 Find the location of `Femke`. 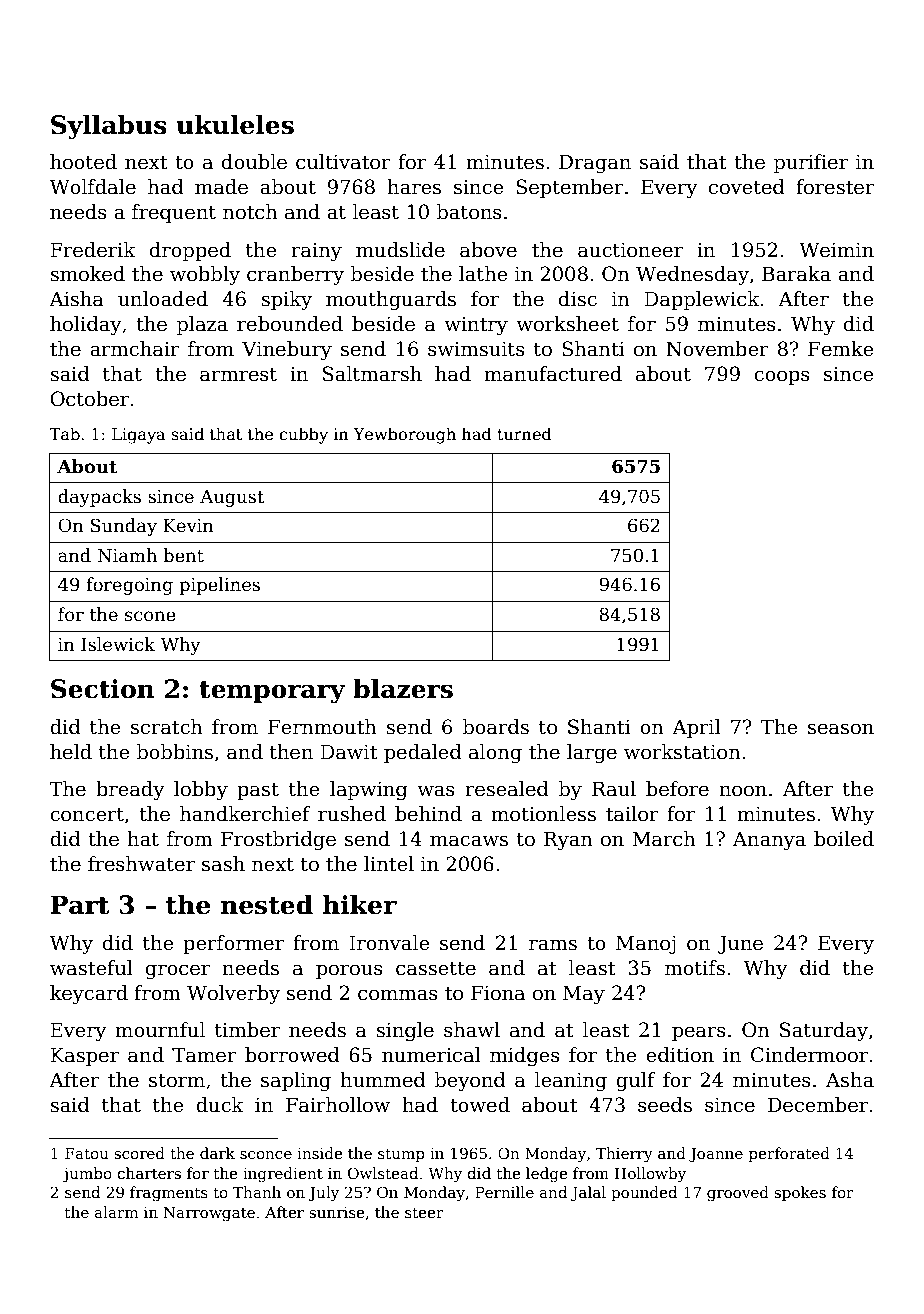

Femke is located at coordinates (841, 349).
